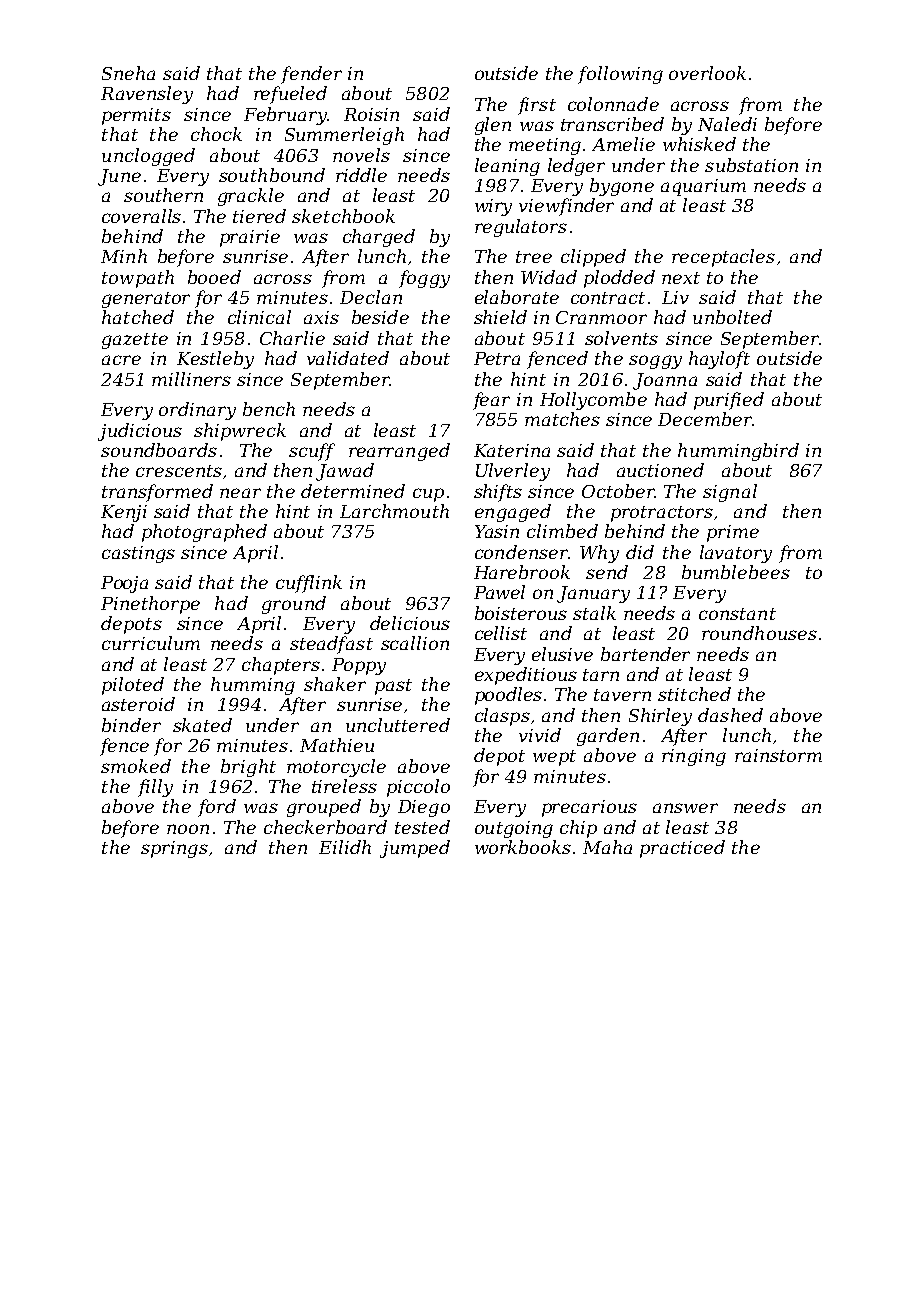  Describe the element at coordinates (512, 450) in the page. I see `Katerina` at that location.
